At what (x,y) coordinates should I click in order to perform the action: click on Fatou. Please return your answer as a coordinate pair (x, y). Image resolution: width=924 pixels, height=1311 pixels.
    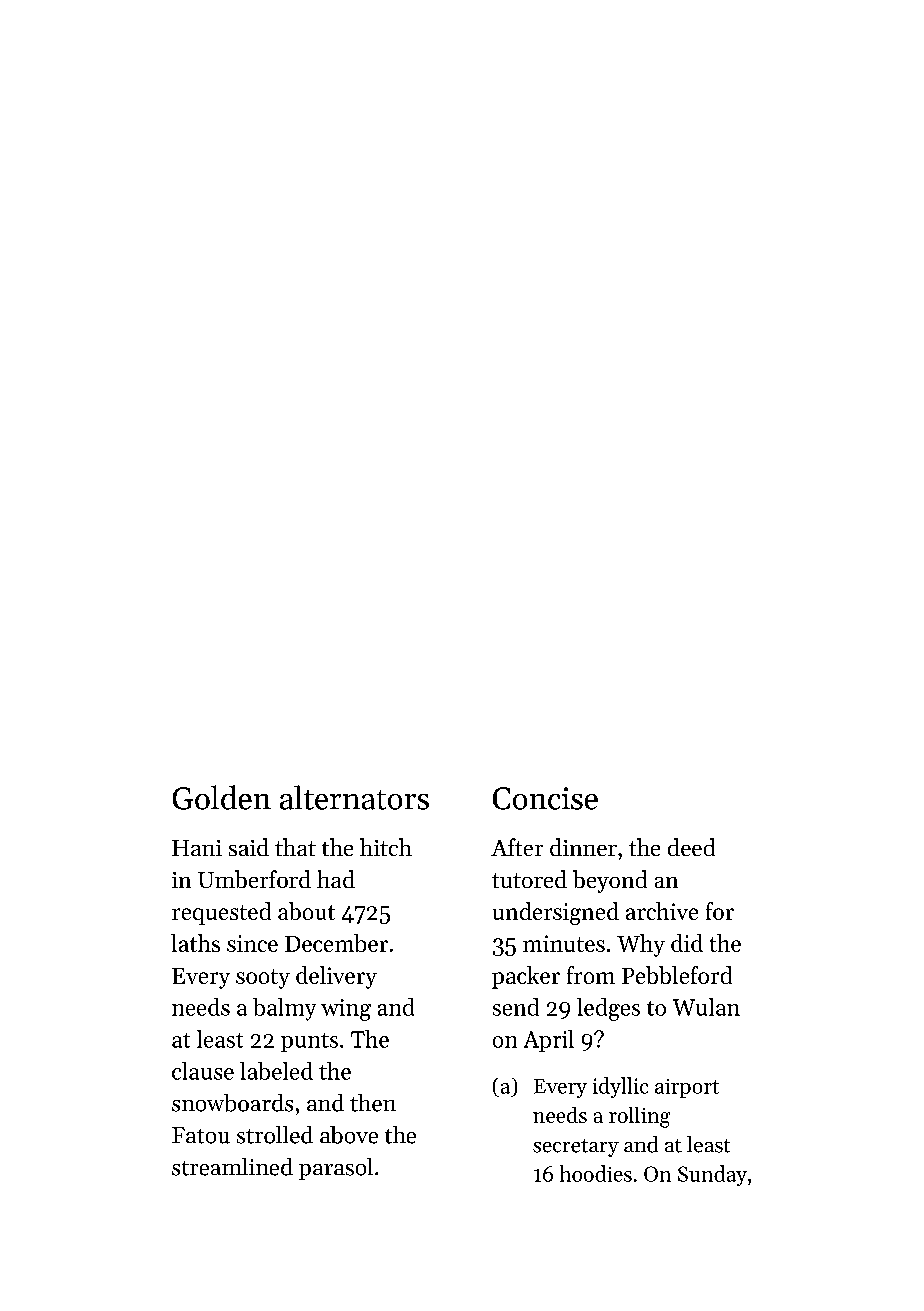
    Looking at the image, I should click on (201, 1135).
